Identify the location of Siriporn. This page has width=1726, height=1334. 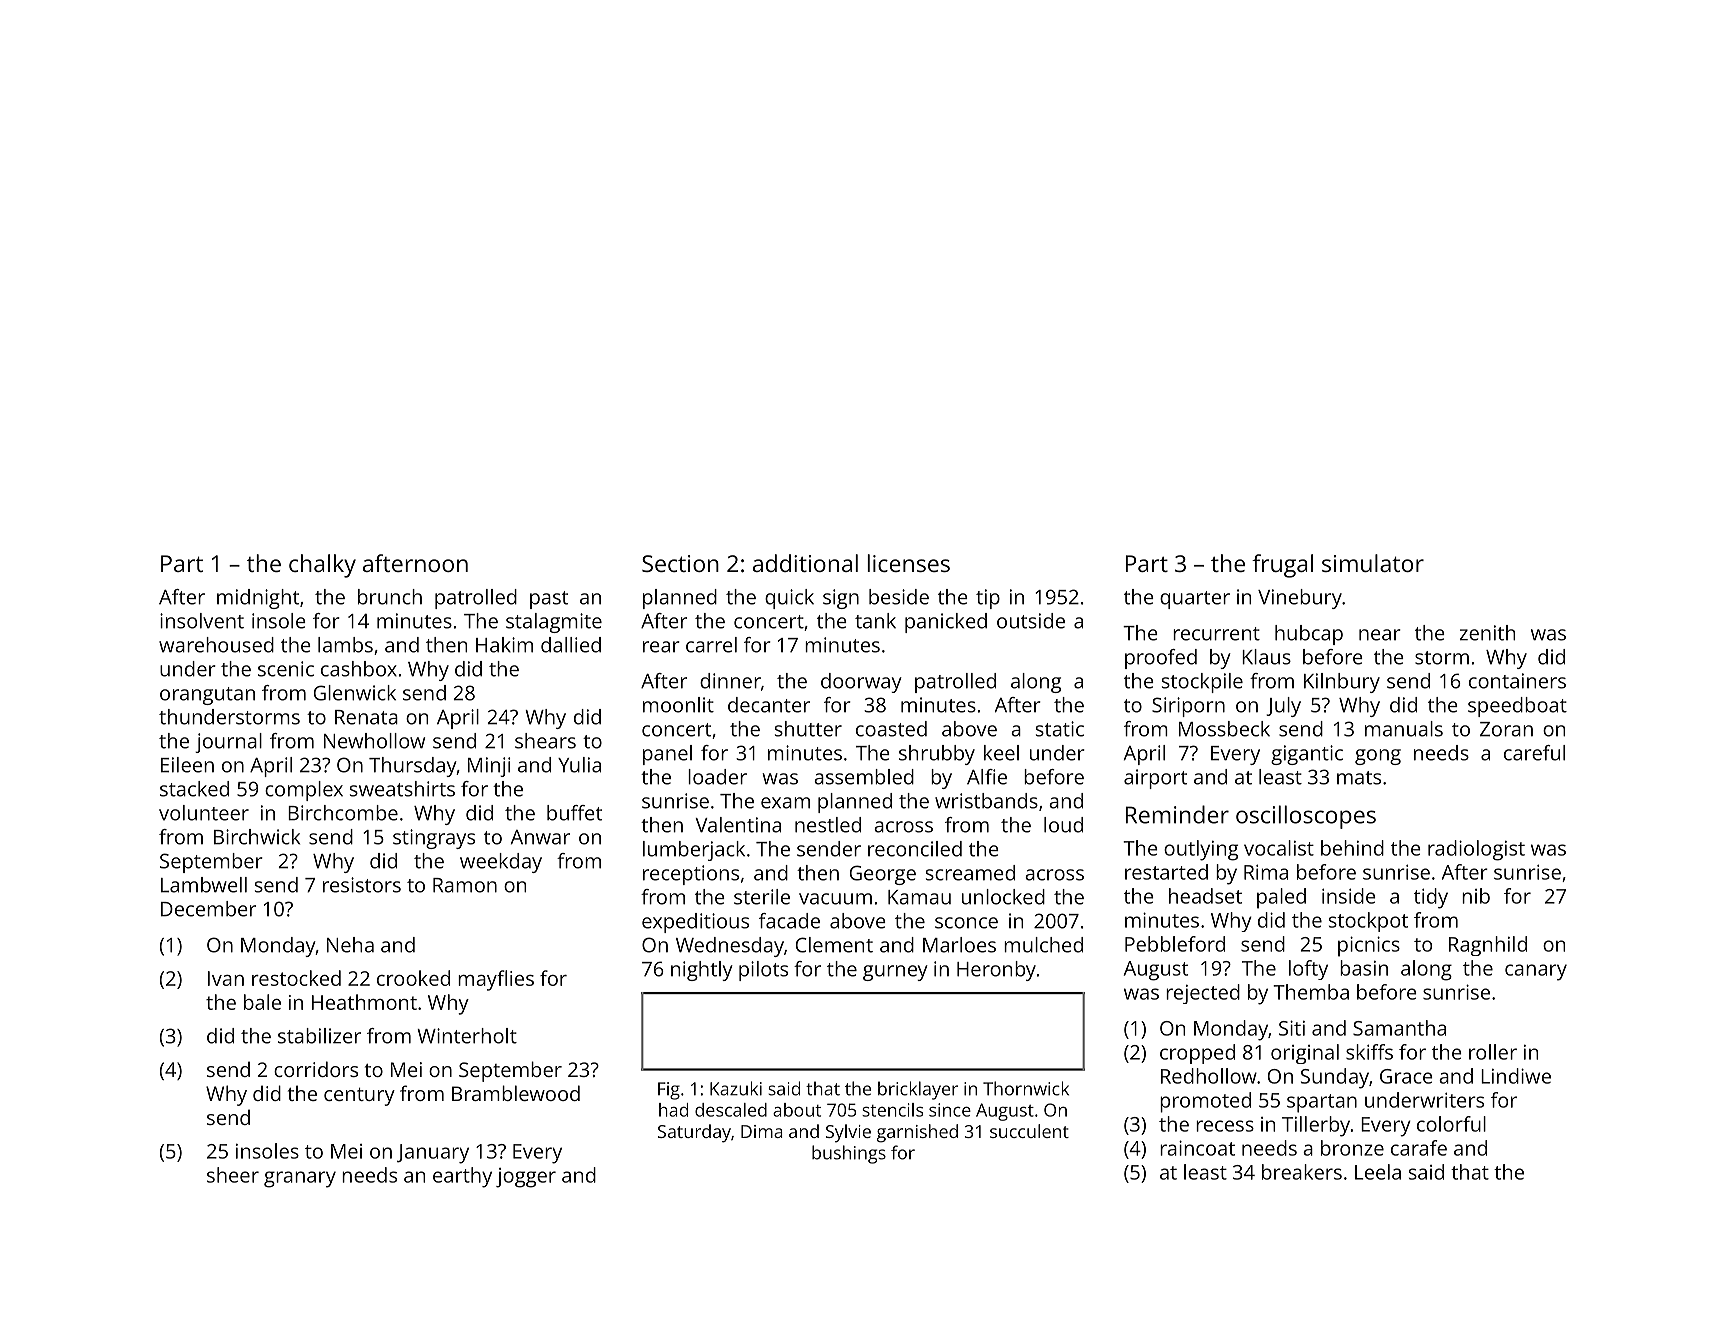
(1188, 707).
